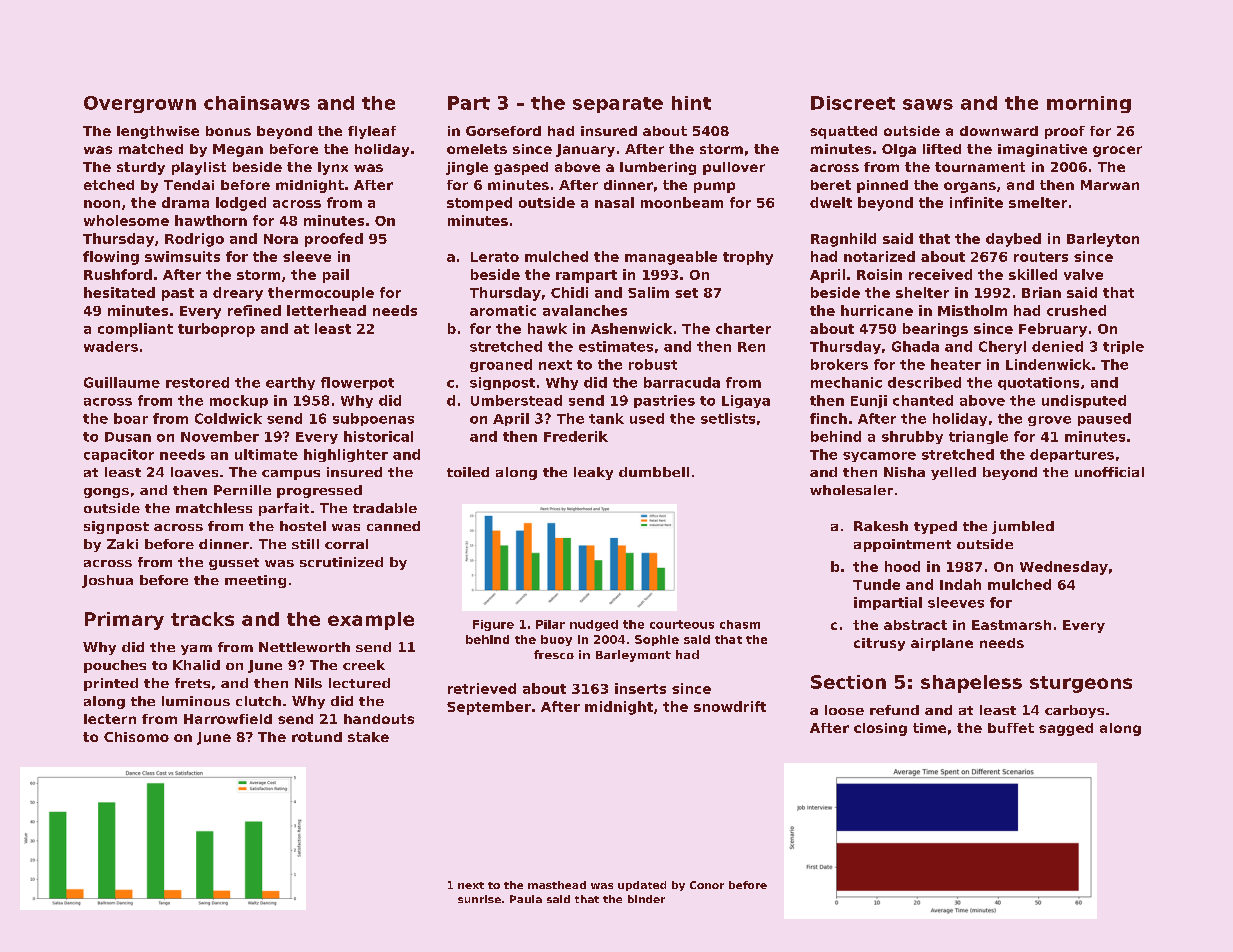  Describe the element at coordinates (228, 418) in the screenshot. I see `Coldwick` at that location.
